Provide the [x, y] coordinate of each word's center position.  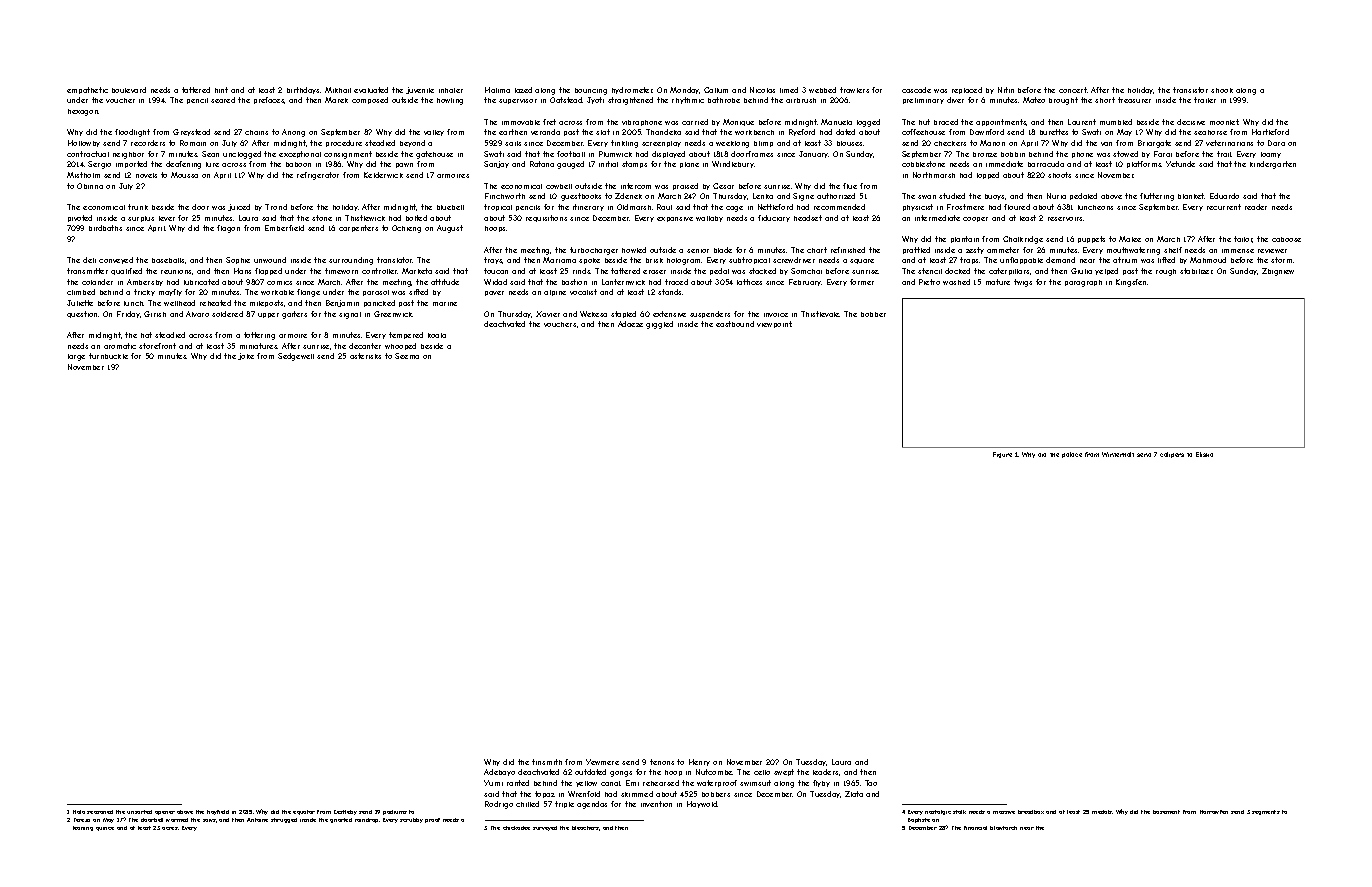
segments [1266, 812]
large [76, 357]
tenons [662, 762]
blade [723, 250]
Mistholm [83, 175]
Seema [407, 356]
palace [1072, 455]
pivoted [80, 218]
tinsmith [547, 762]
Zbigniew [1278, 272]
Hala [79, 812]
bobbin [1013, 154]
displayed [668, 154]
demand [1060, 260]
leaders [825, 772]
